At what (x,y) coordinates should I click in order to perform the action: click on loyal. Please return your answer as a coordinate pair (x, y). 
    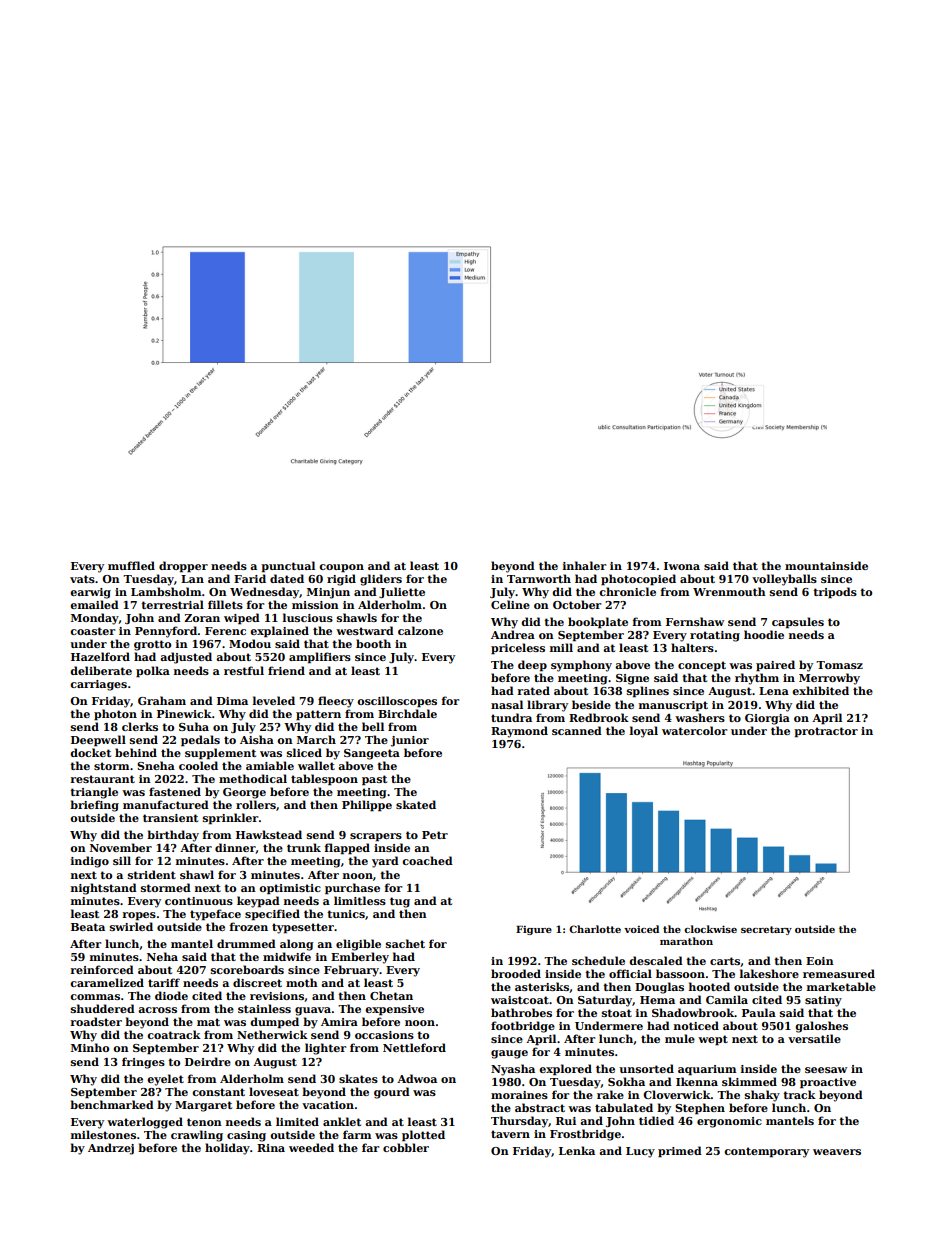
    Looking at the image, I should click on (644, 732).
